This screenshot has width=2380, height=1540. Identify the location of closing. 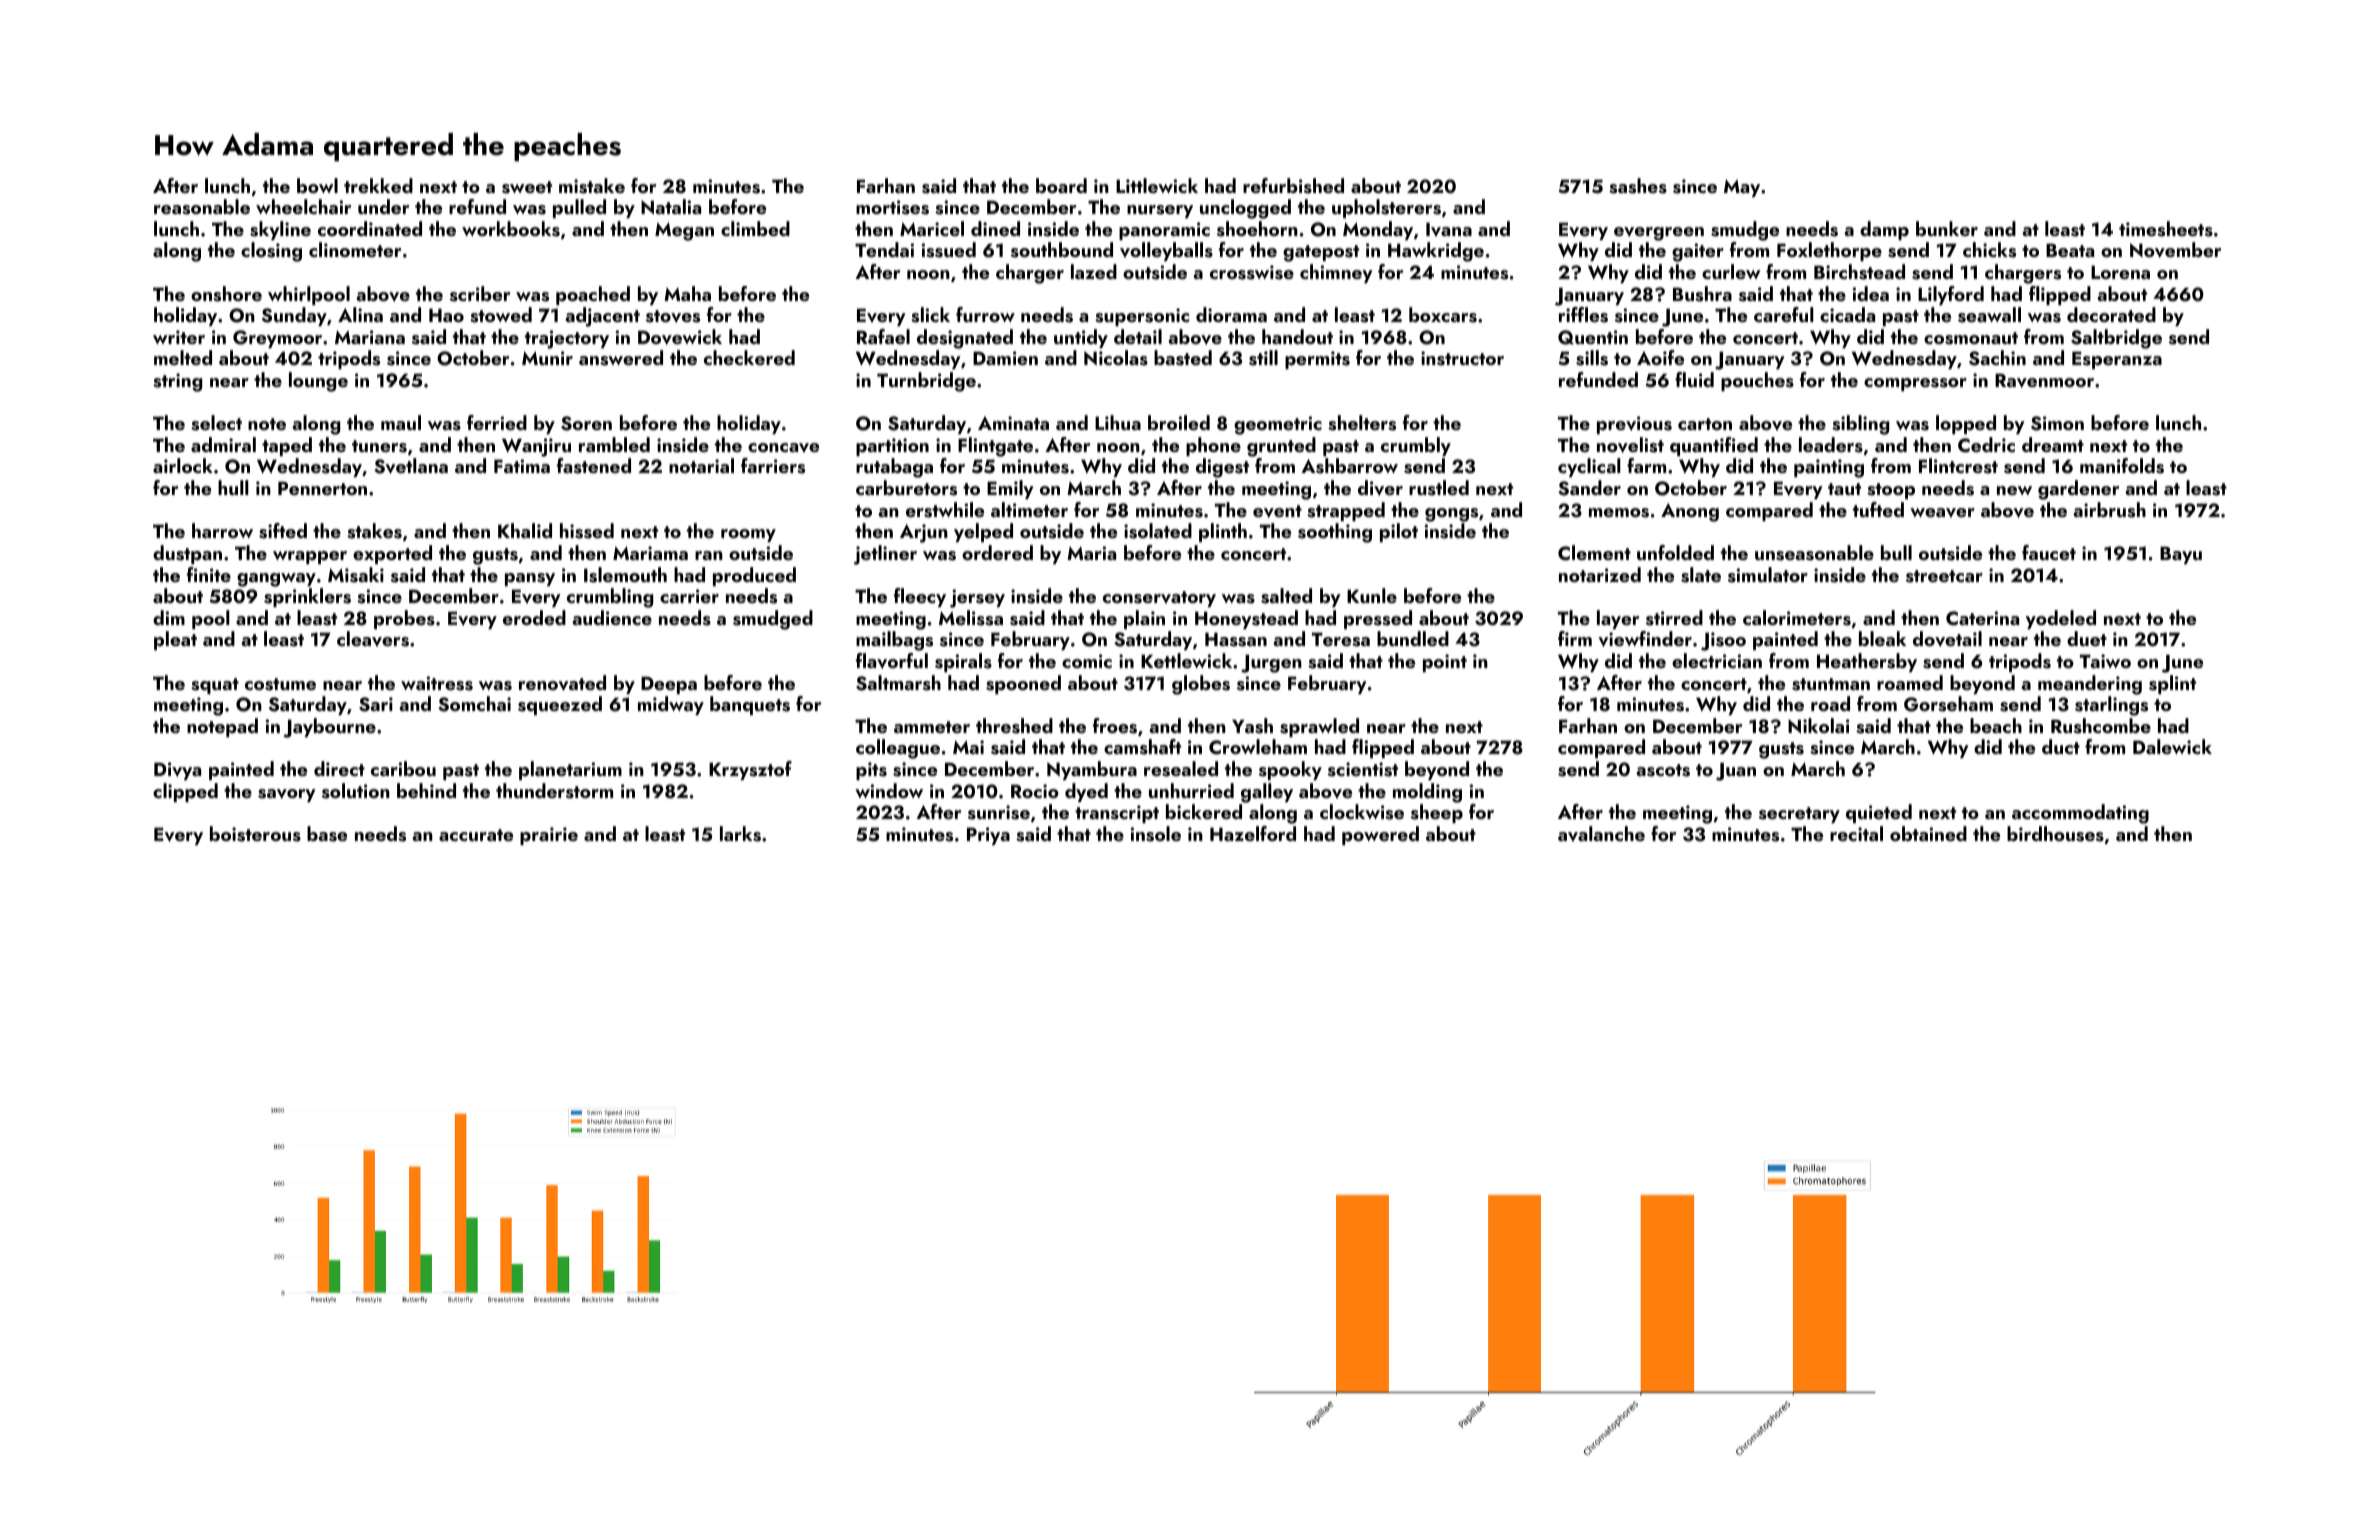
(271, 252).
